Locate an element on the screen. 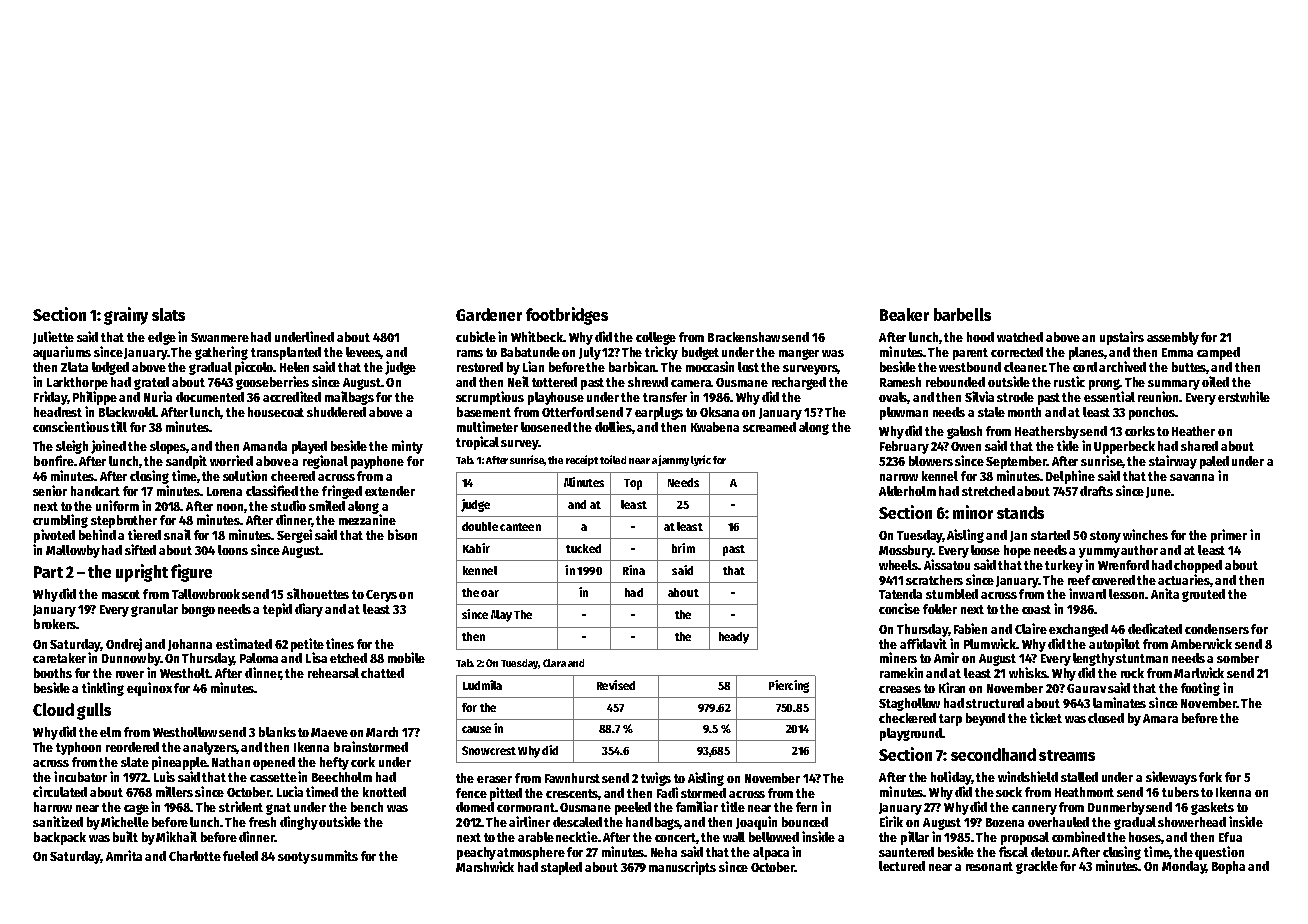 This screenshot has height=924, width=1308. playhouse is located at coordinates (556, 398).
